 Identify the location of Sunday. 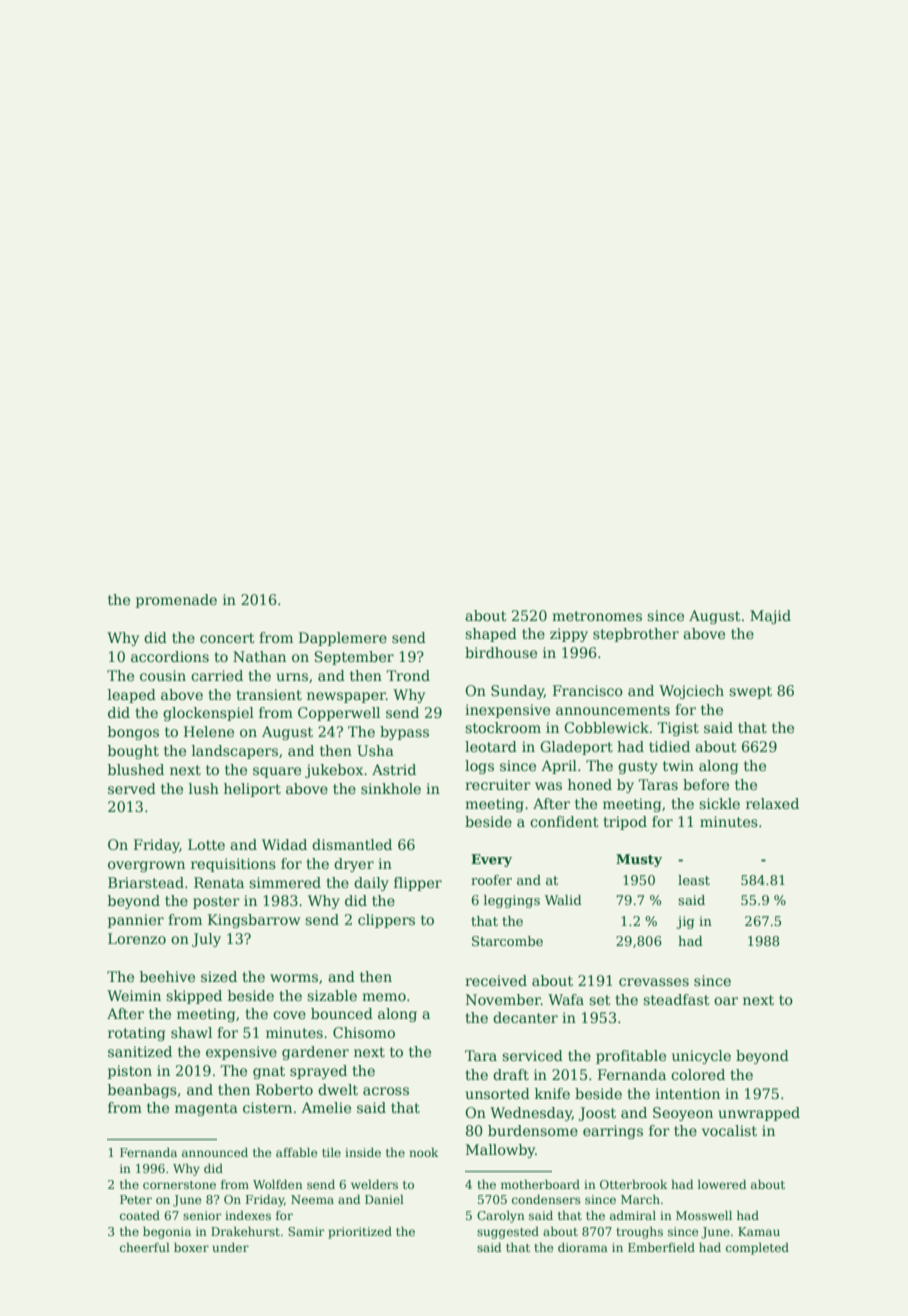
(517, 692).
